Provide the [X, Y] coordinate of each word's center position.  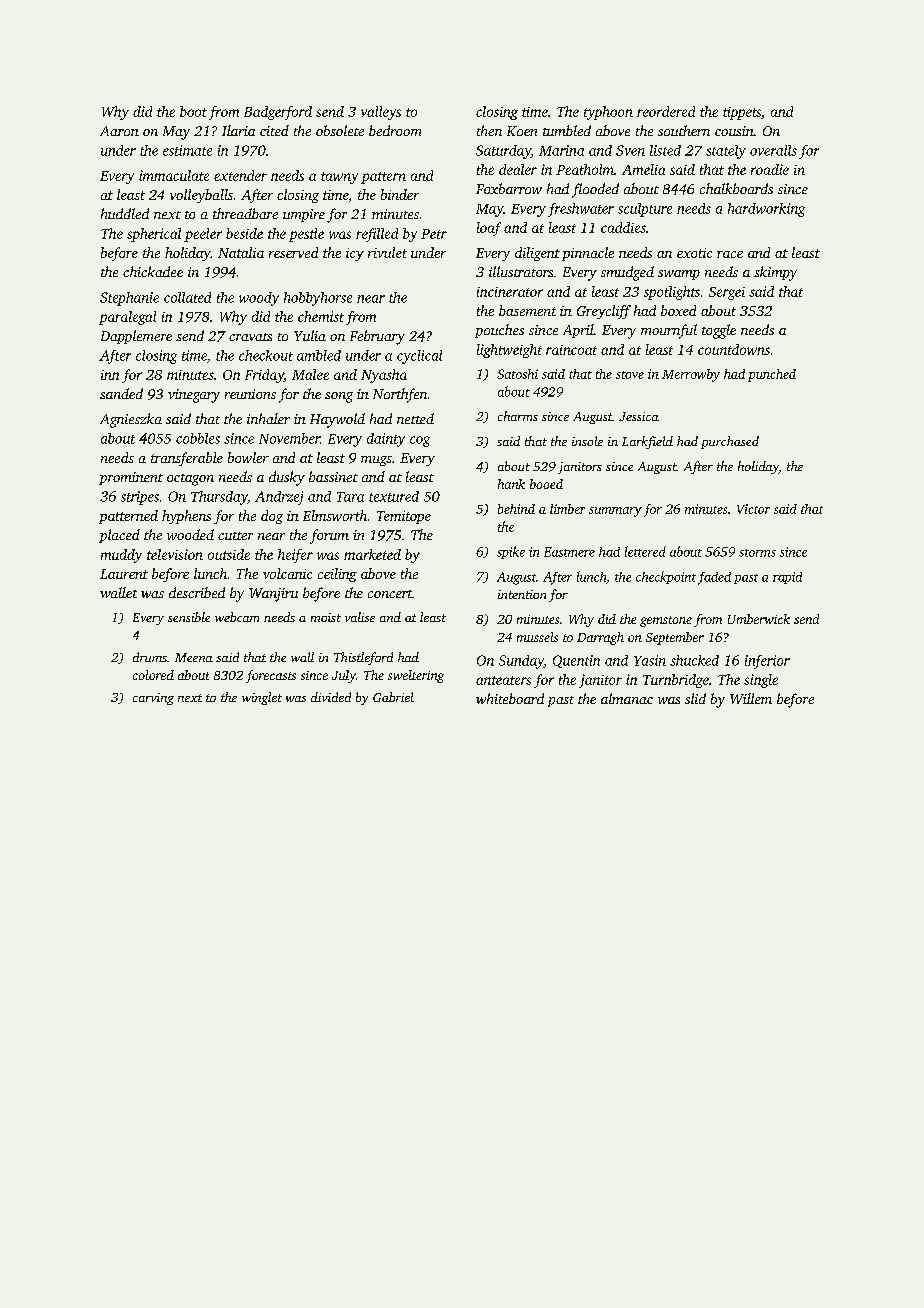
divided [331, 697]
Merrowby [691, 375]
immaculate [174, 175]
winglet [262, 698]
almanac [627, 698]
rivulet [387, 252]
